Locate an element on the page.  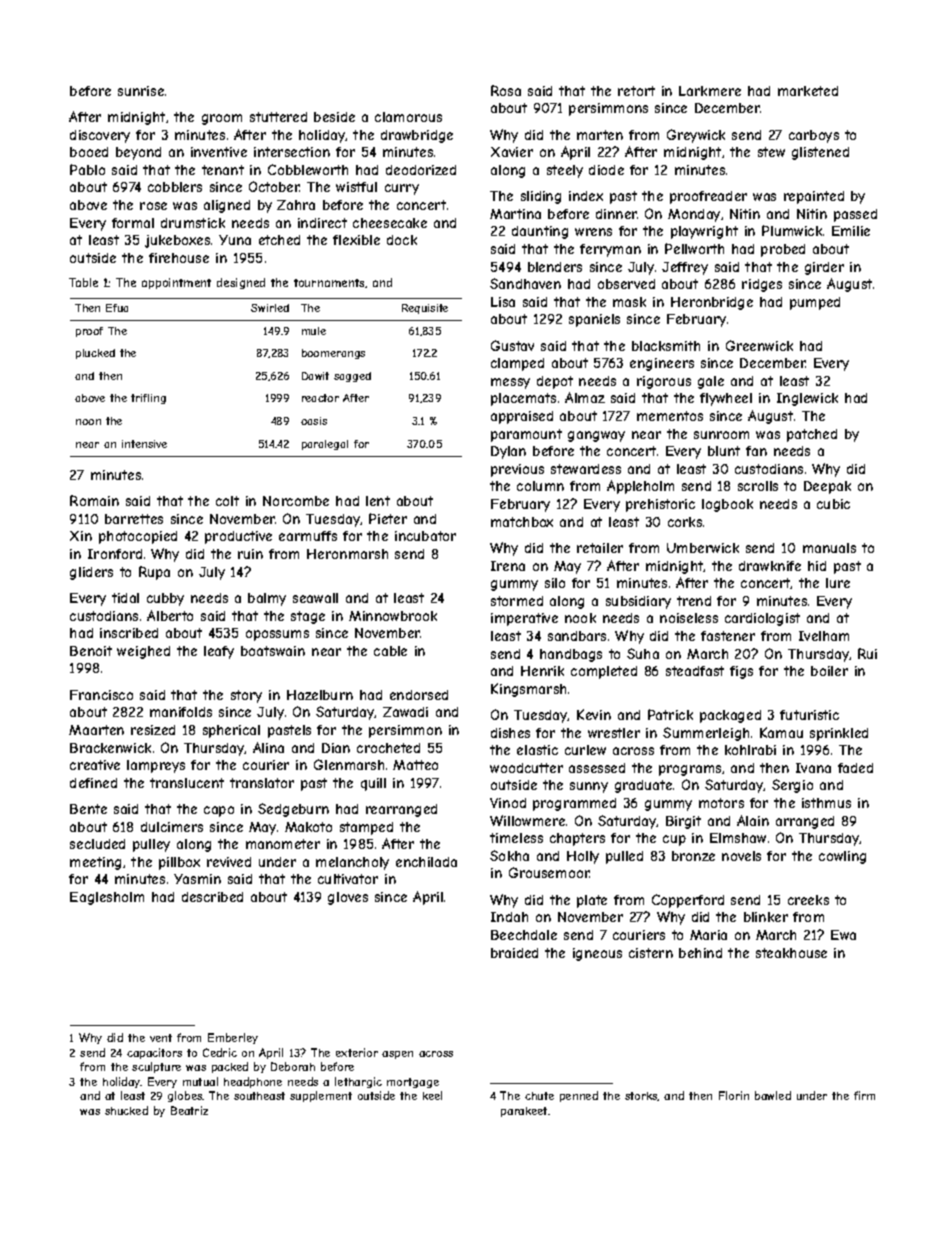
melancholy is located at coordinates (352, 863).
